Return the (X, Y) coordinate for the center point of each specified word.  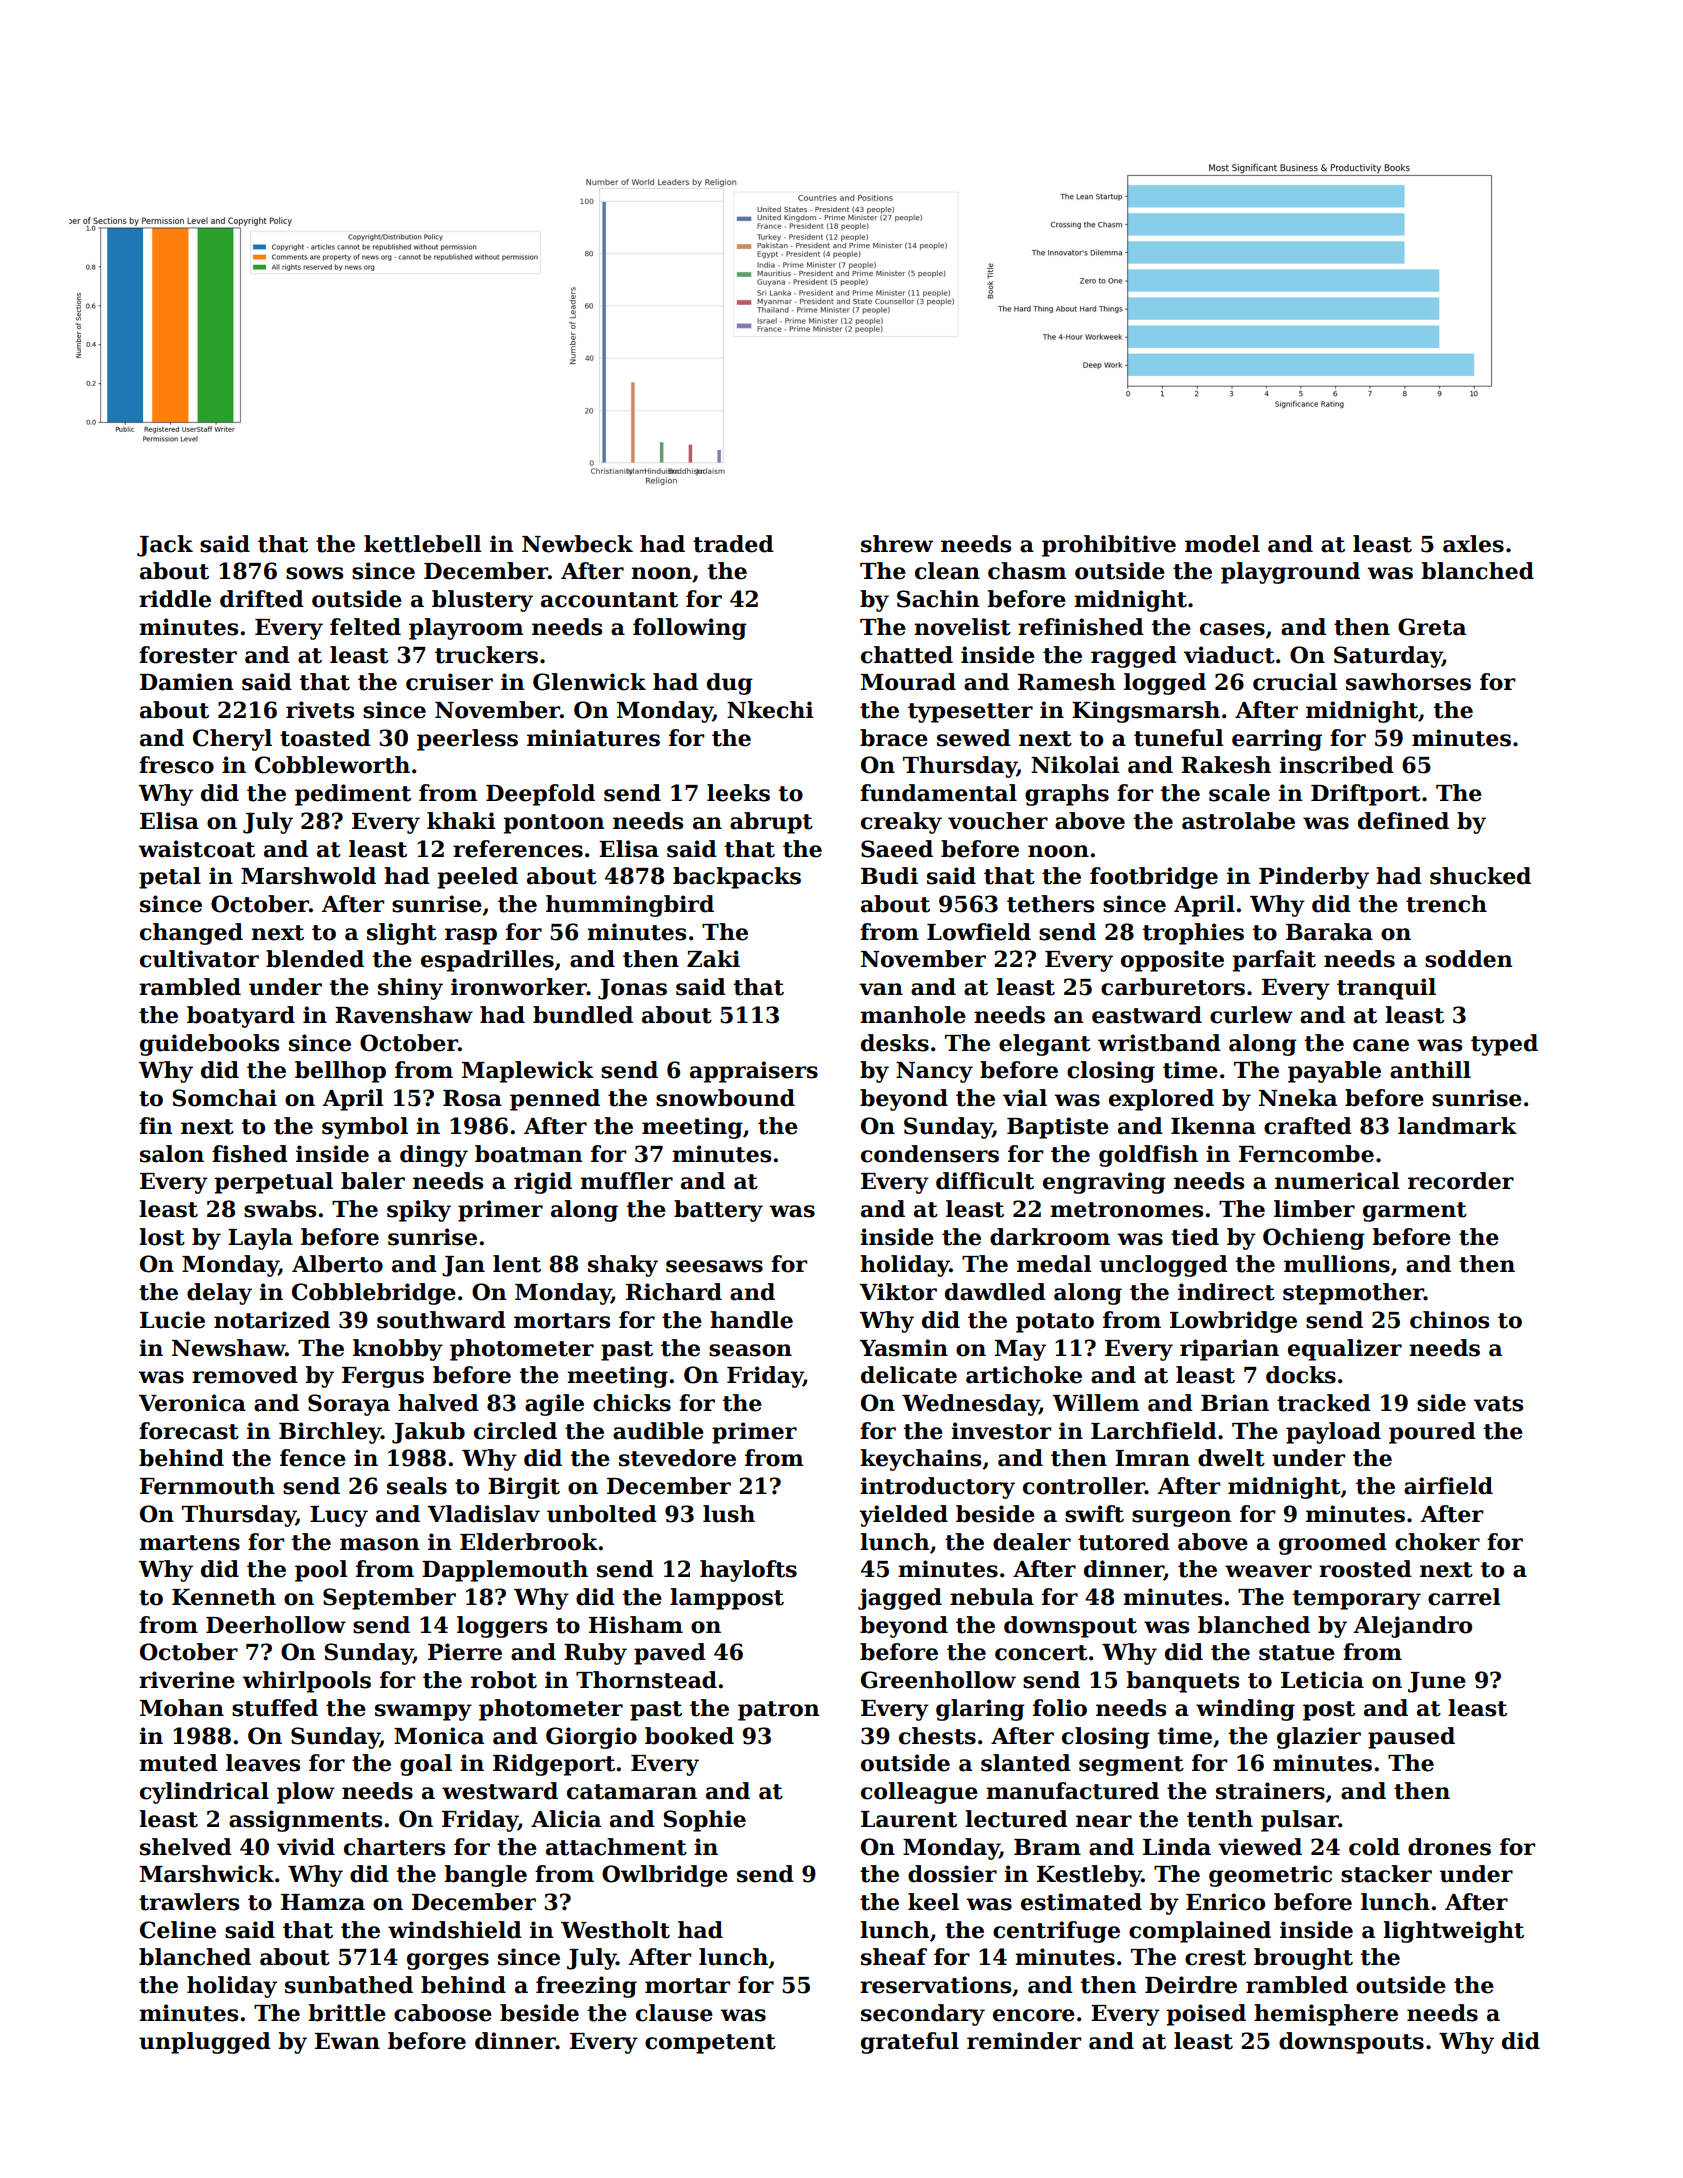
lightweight (1453, 1932)
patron (778, 1711)
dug (730, 684)
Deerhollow (276, 1625)
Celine (178, 1930)
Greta (1432, 627)
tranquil (1386, 989)
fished (250, 1154)
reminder (1024, 2041)
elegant (1045, 1045)
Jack (165, 546)
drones (1449, 1847)
